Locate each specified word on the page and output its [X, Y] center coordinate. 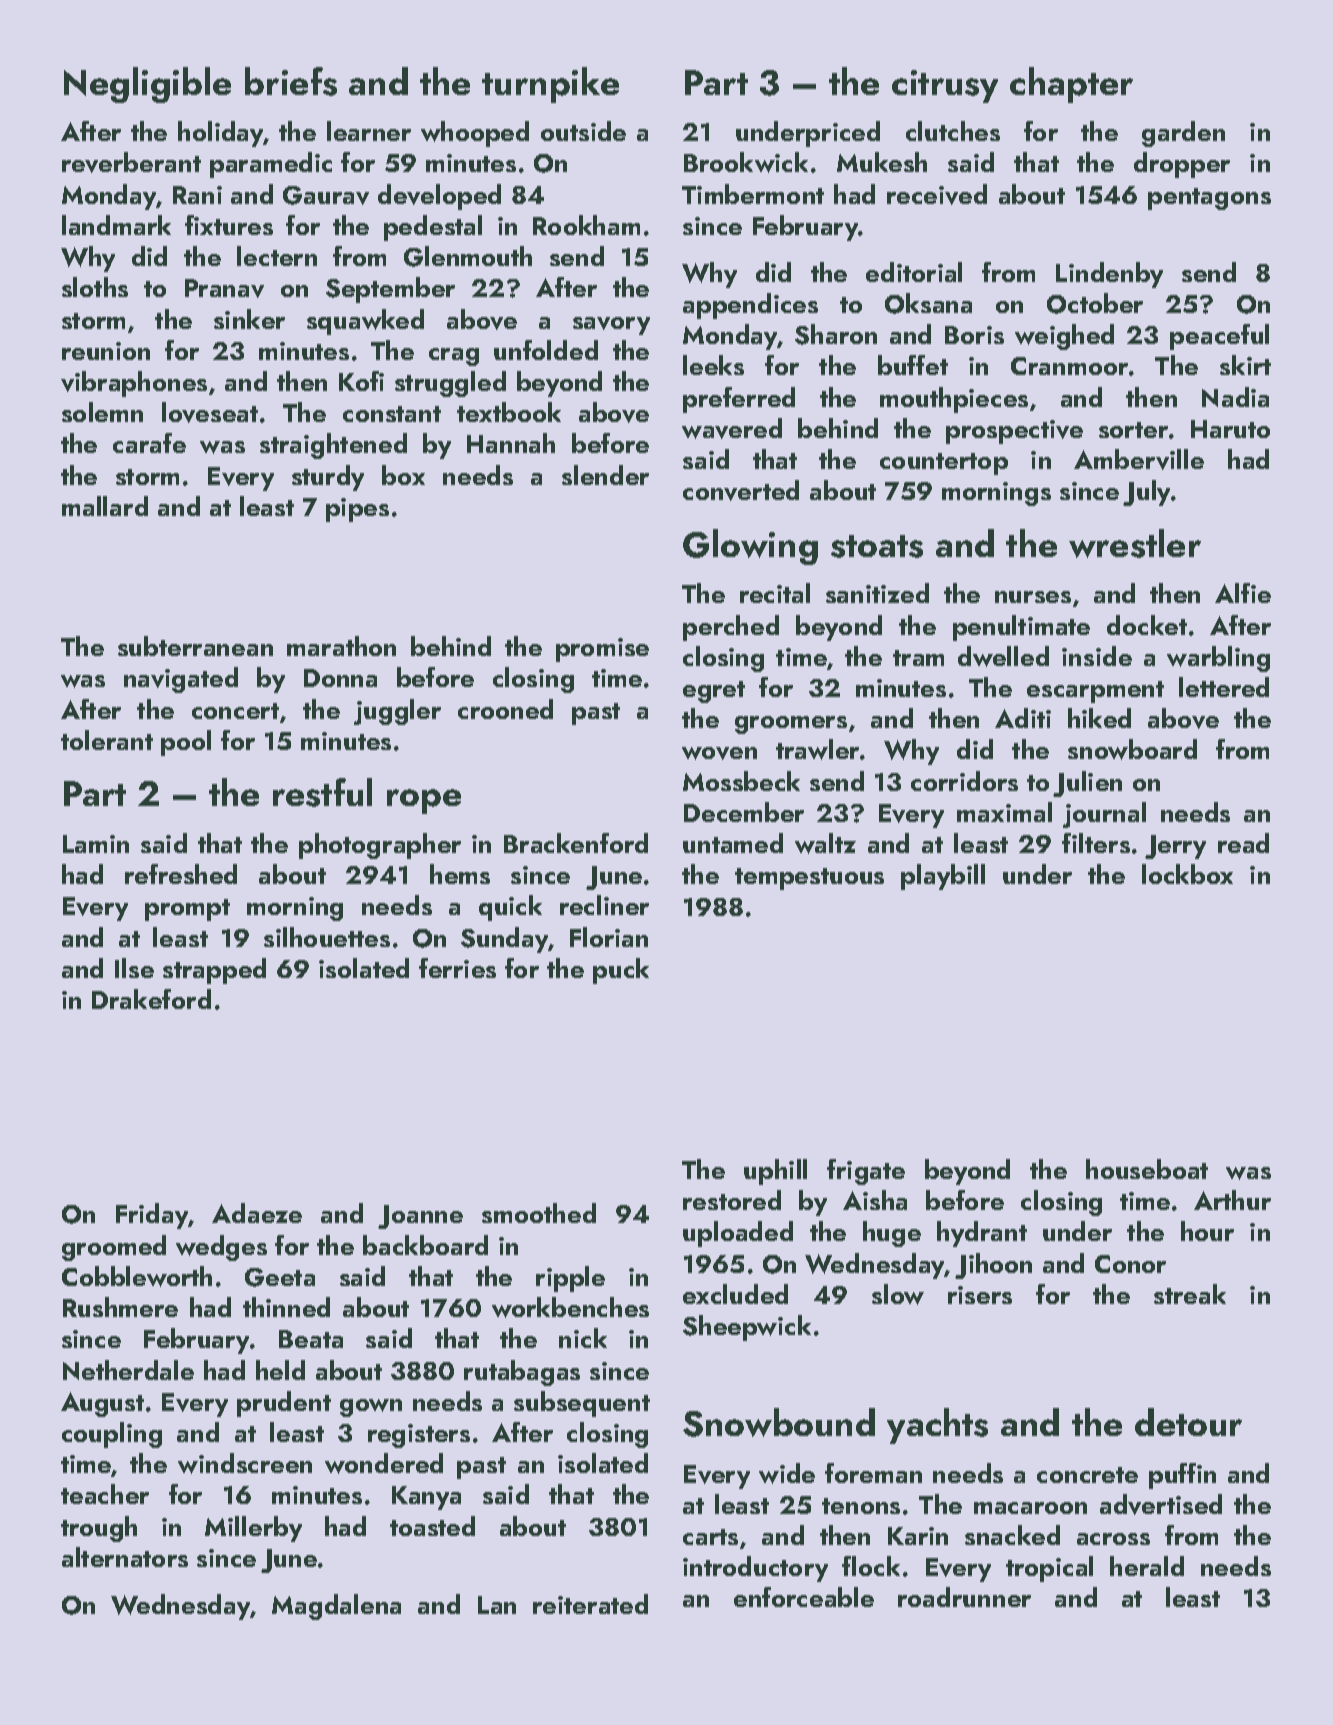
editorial [914, 272]
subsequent [582, 1404]
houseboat [1147, 1169]
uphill [775, 1172]
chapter [1071, 85]
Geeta [280, 1277]
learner [369, 131]
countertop [944, 464]
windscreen [245, 1463]
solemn [102, 412]
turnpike [550, 85]
